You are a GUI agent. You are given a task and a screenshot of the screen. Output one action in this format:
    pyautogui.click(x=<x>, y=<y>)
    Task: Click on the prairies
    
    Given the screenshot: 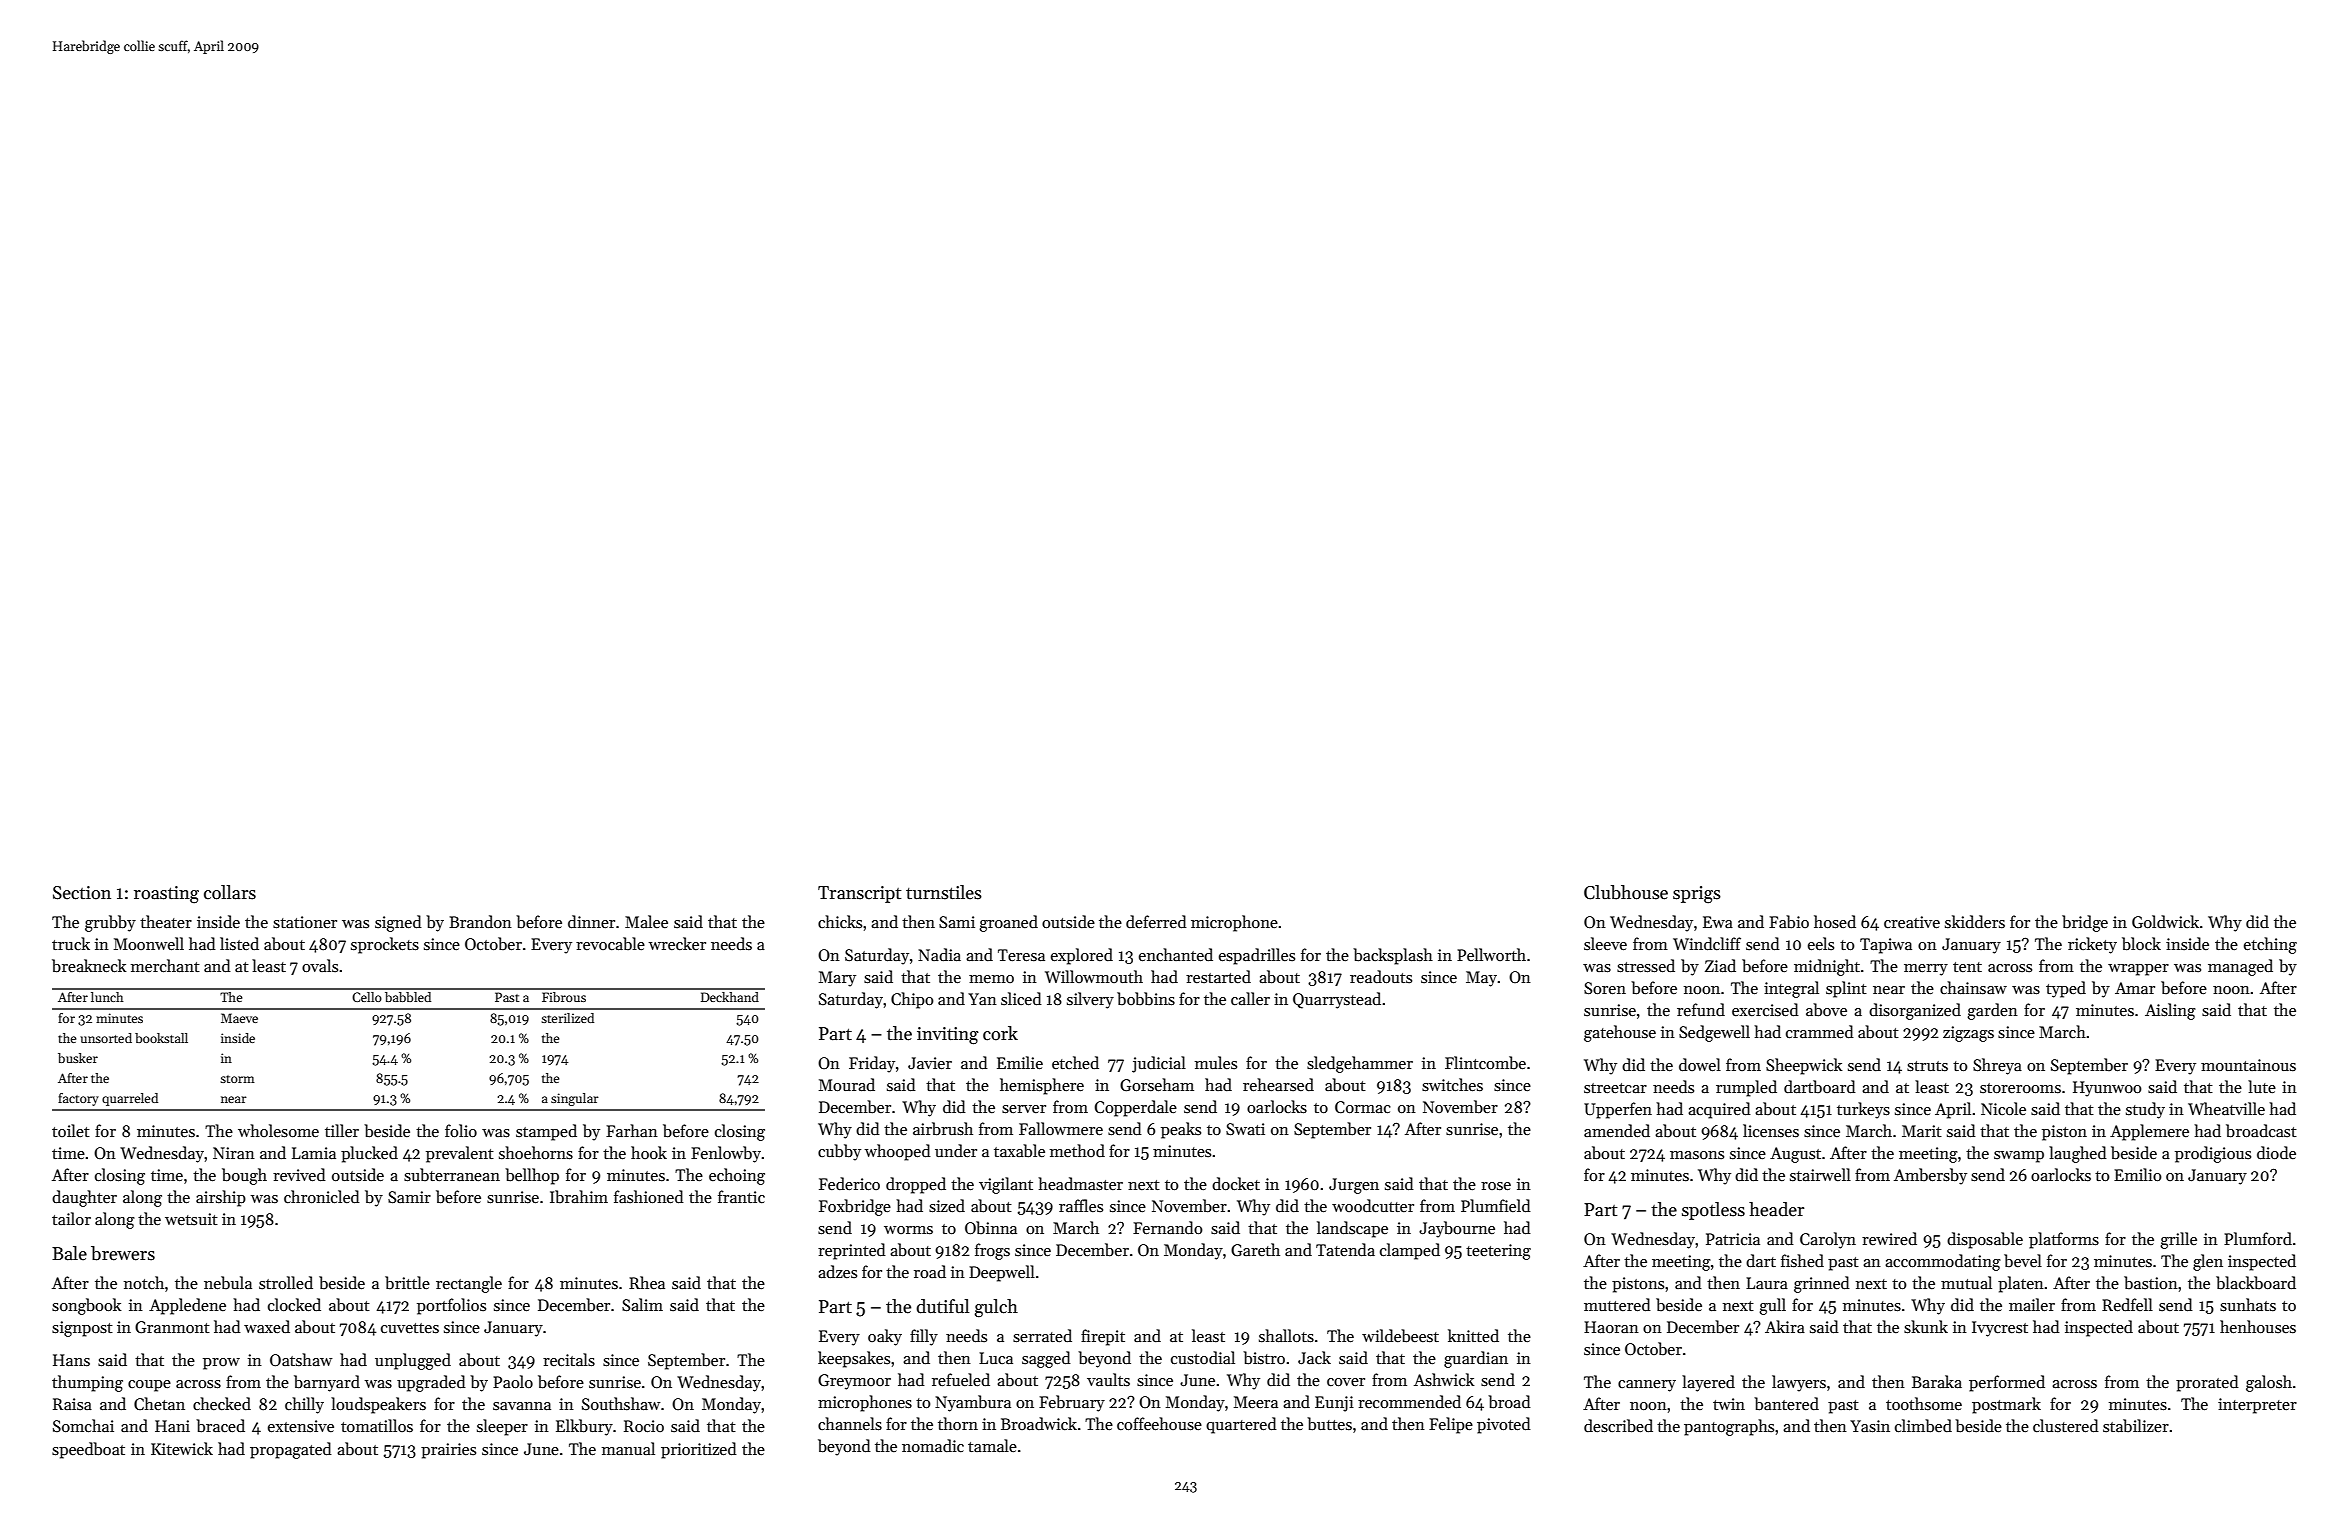 What is the action you would take?
    pyautogui.click(x=448, y=1451)
